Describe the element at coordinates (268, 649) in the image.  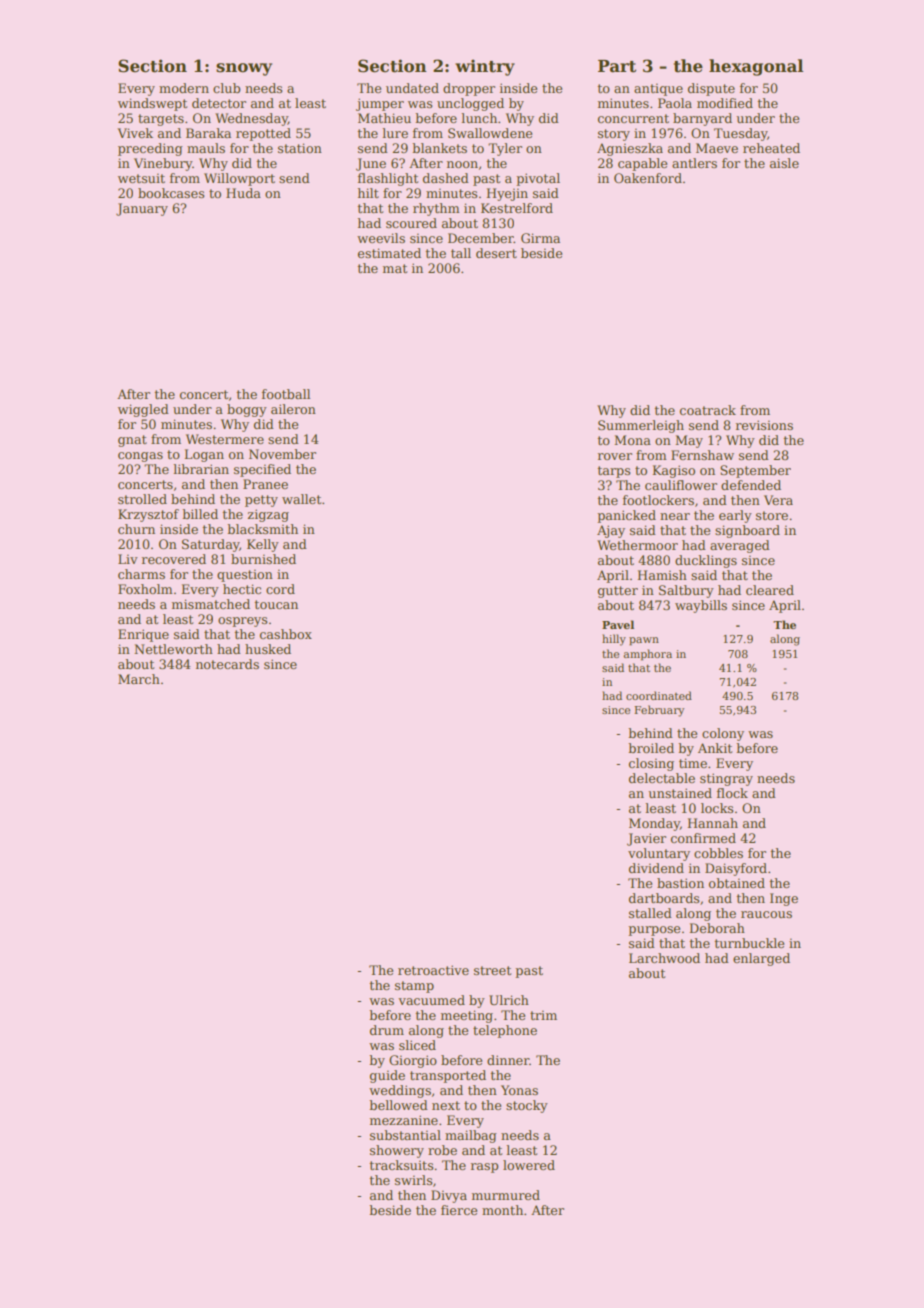
I see `husked` at that location.
